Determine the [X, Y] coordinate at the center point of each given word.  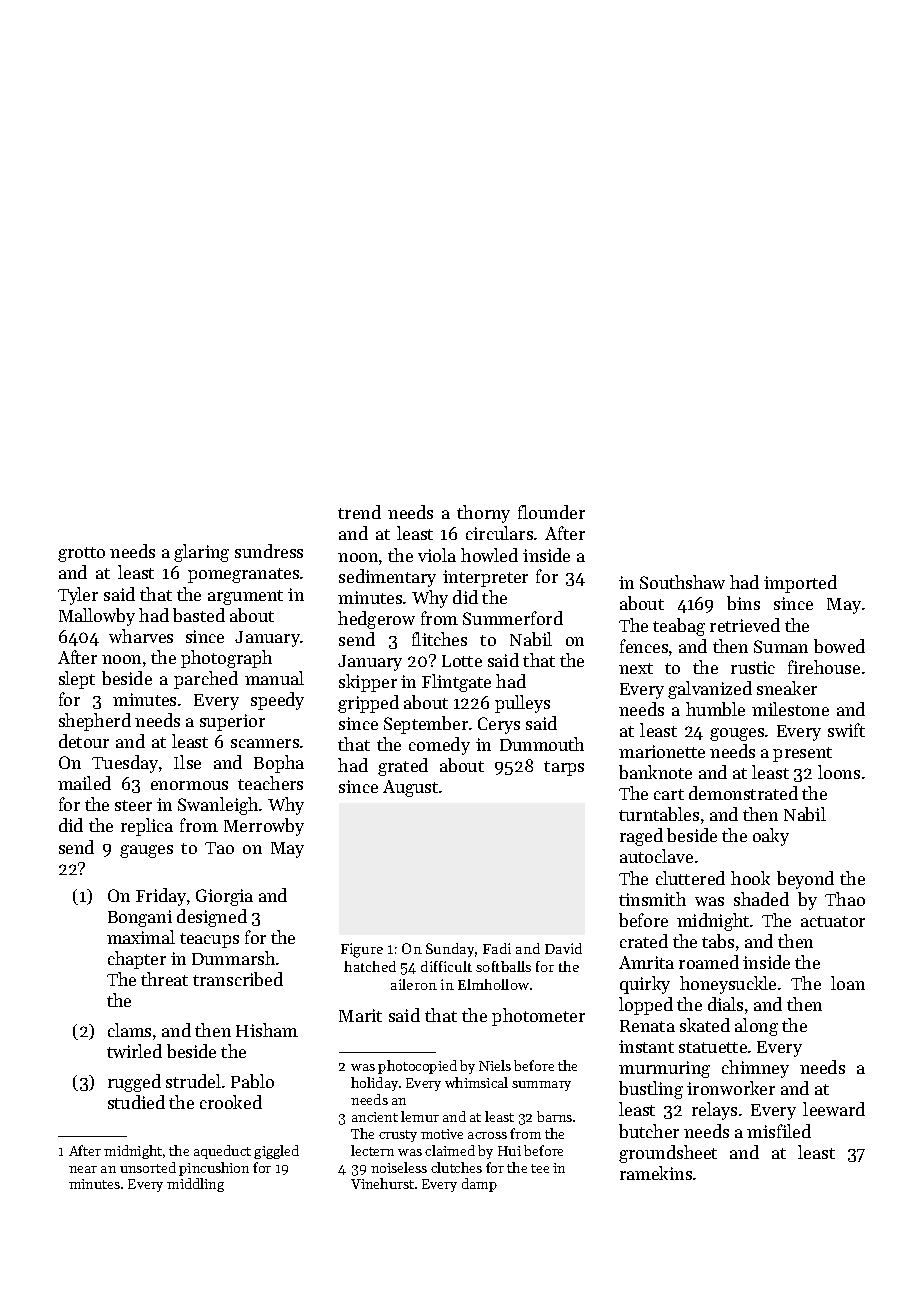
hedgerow [376, 620]
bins [743, 603]
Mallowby [97, 617]
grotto [81, 554]
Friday [161, 897]
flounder [551, 512]
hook [750, 878]
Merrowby [264, 827]
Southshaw [682, 582]
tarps [564, 768]
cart [669, 794]
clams [129, 1030]
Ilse [187, 762]
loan [848, 983]
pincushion [214, 1169]
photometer [538, 1017]
